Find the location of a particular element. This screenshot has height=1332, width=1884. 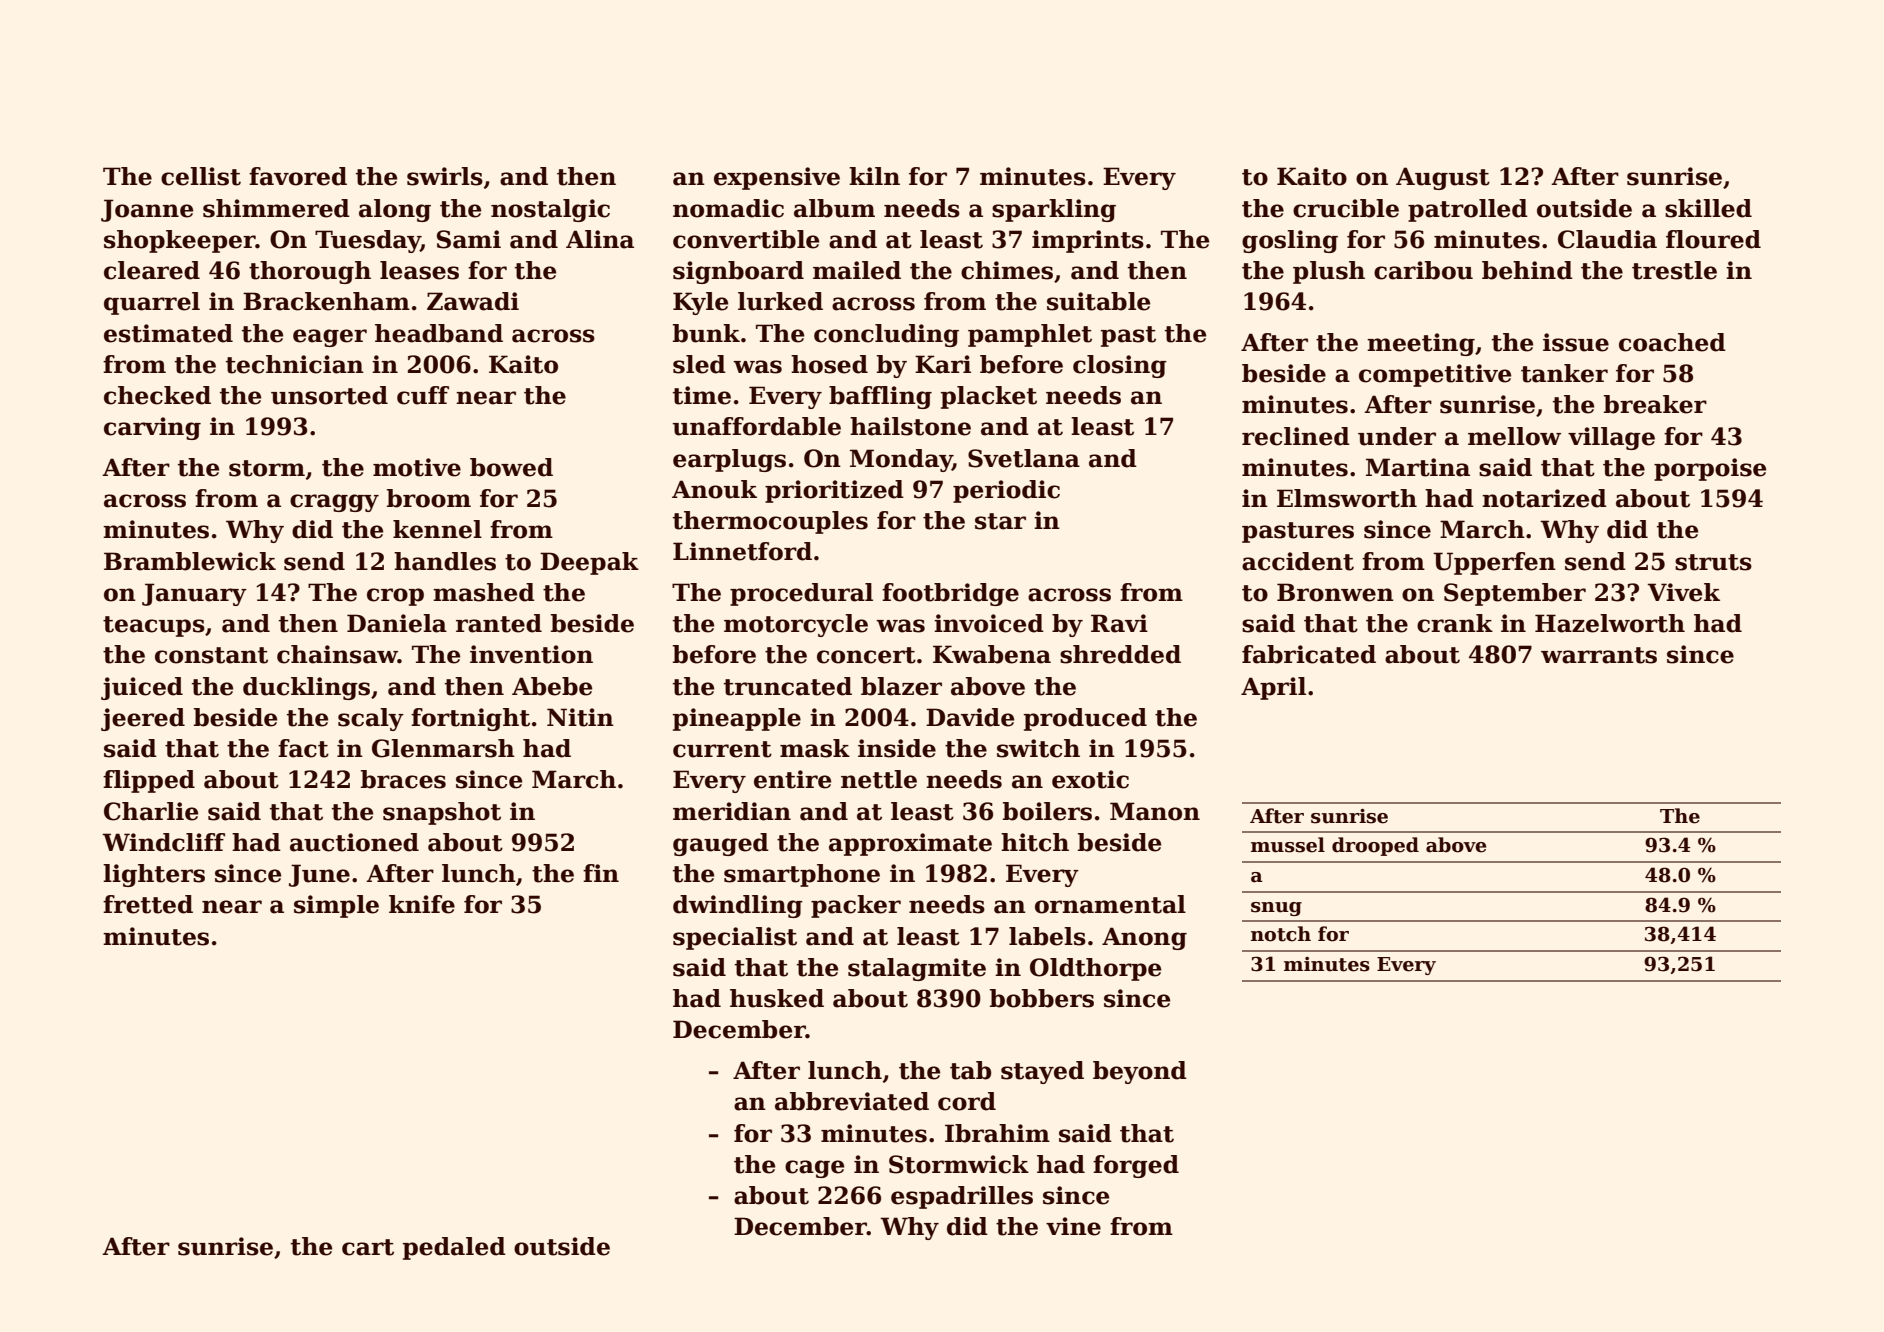

cage is located at coordinates (814, 1169).
